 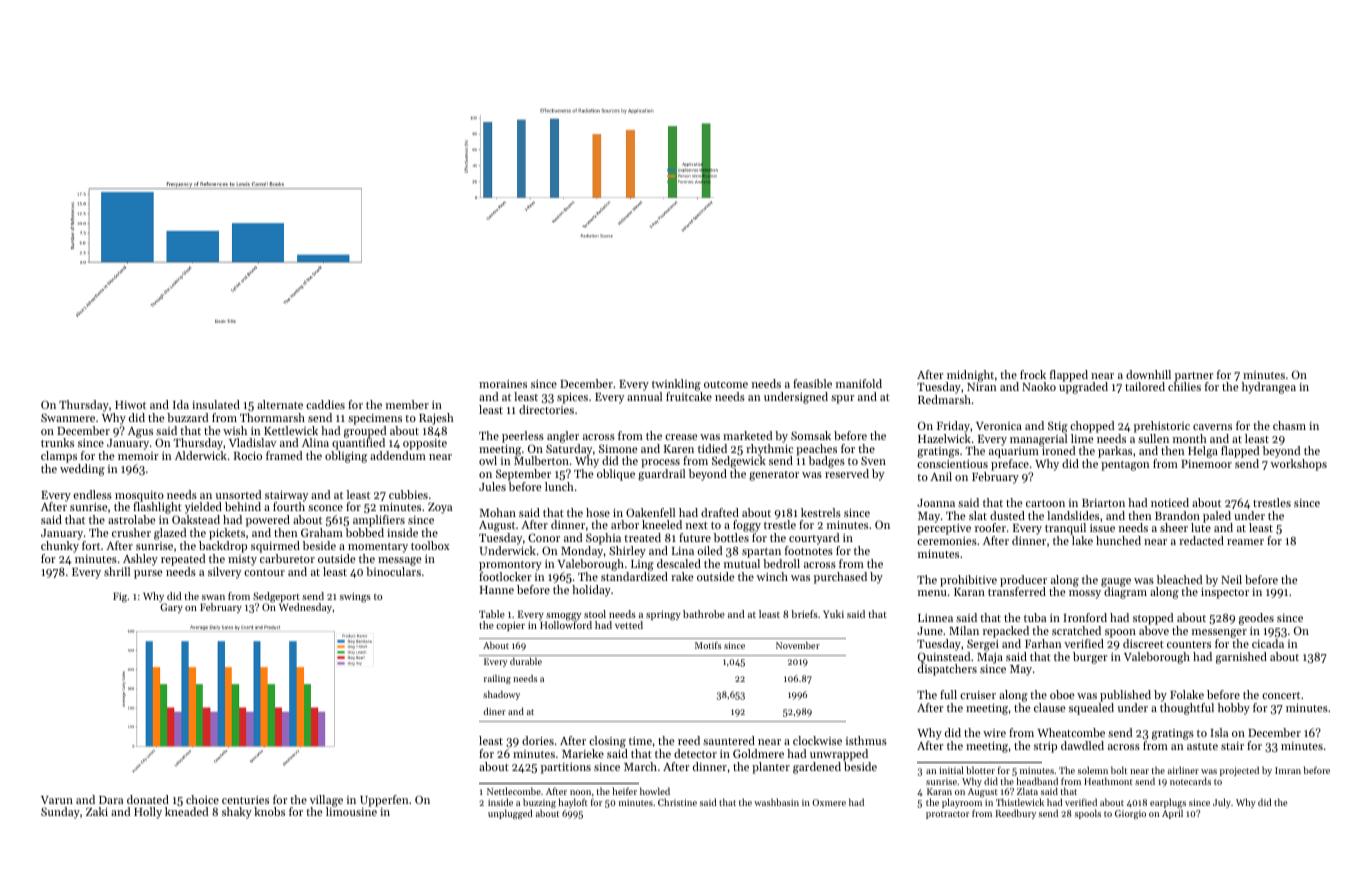 I want to click on donated, so click(x=148, y=799).
